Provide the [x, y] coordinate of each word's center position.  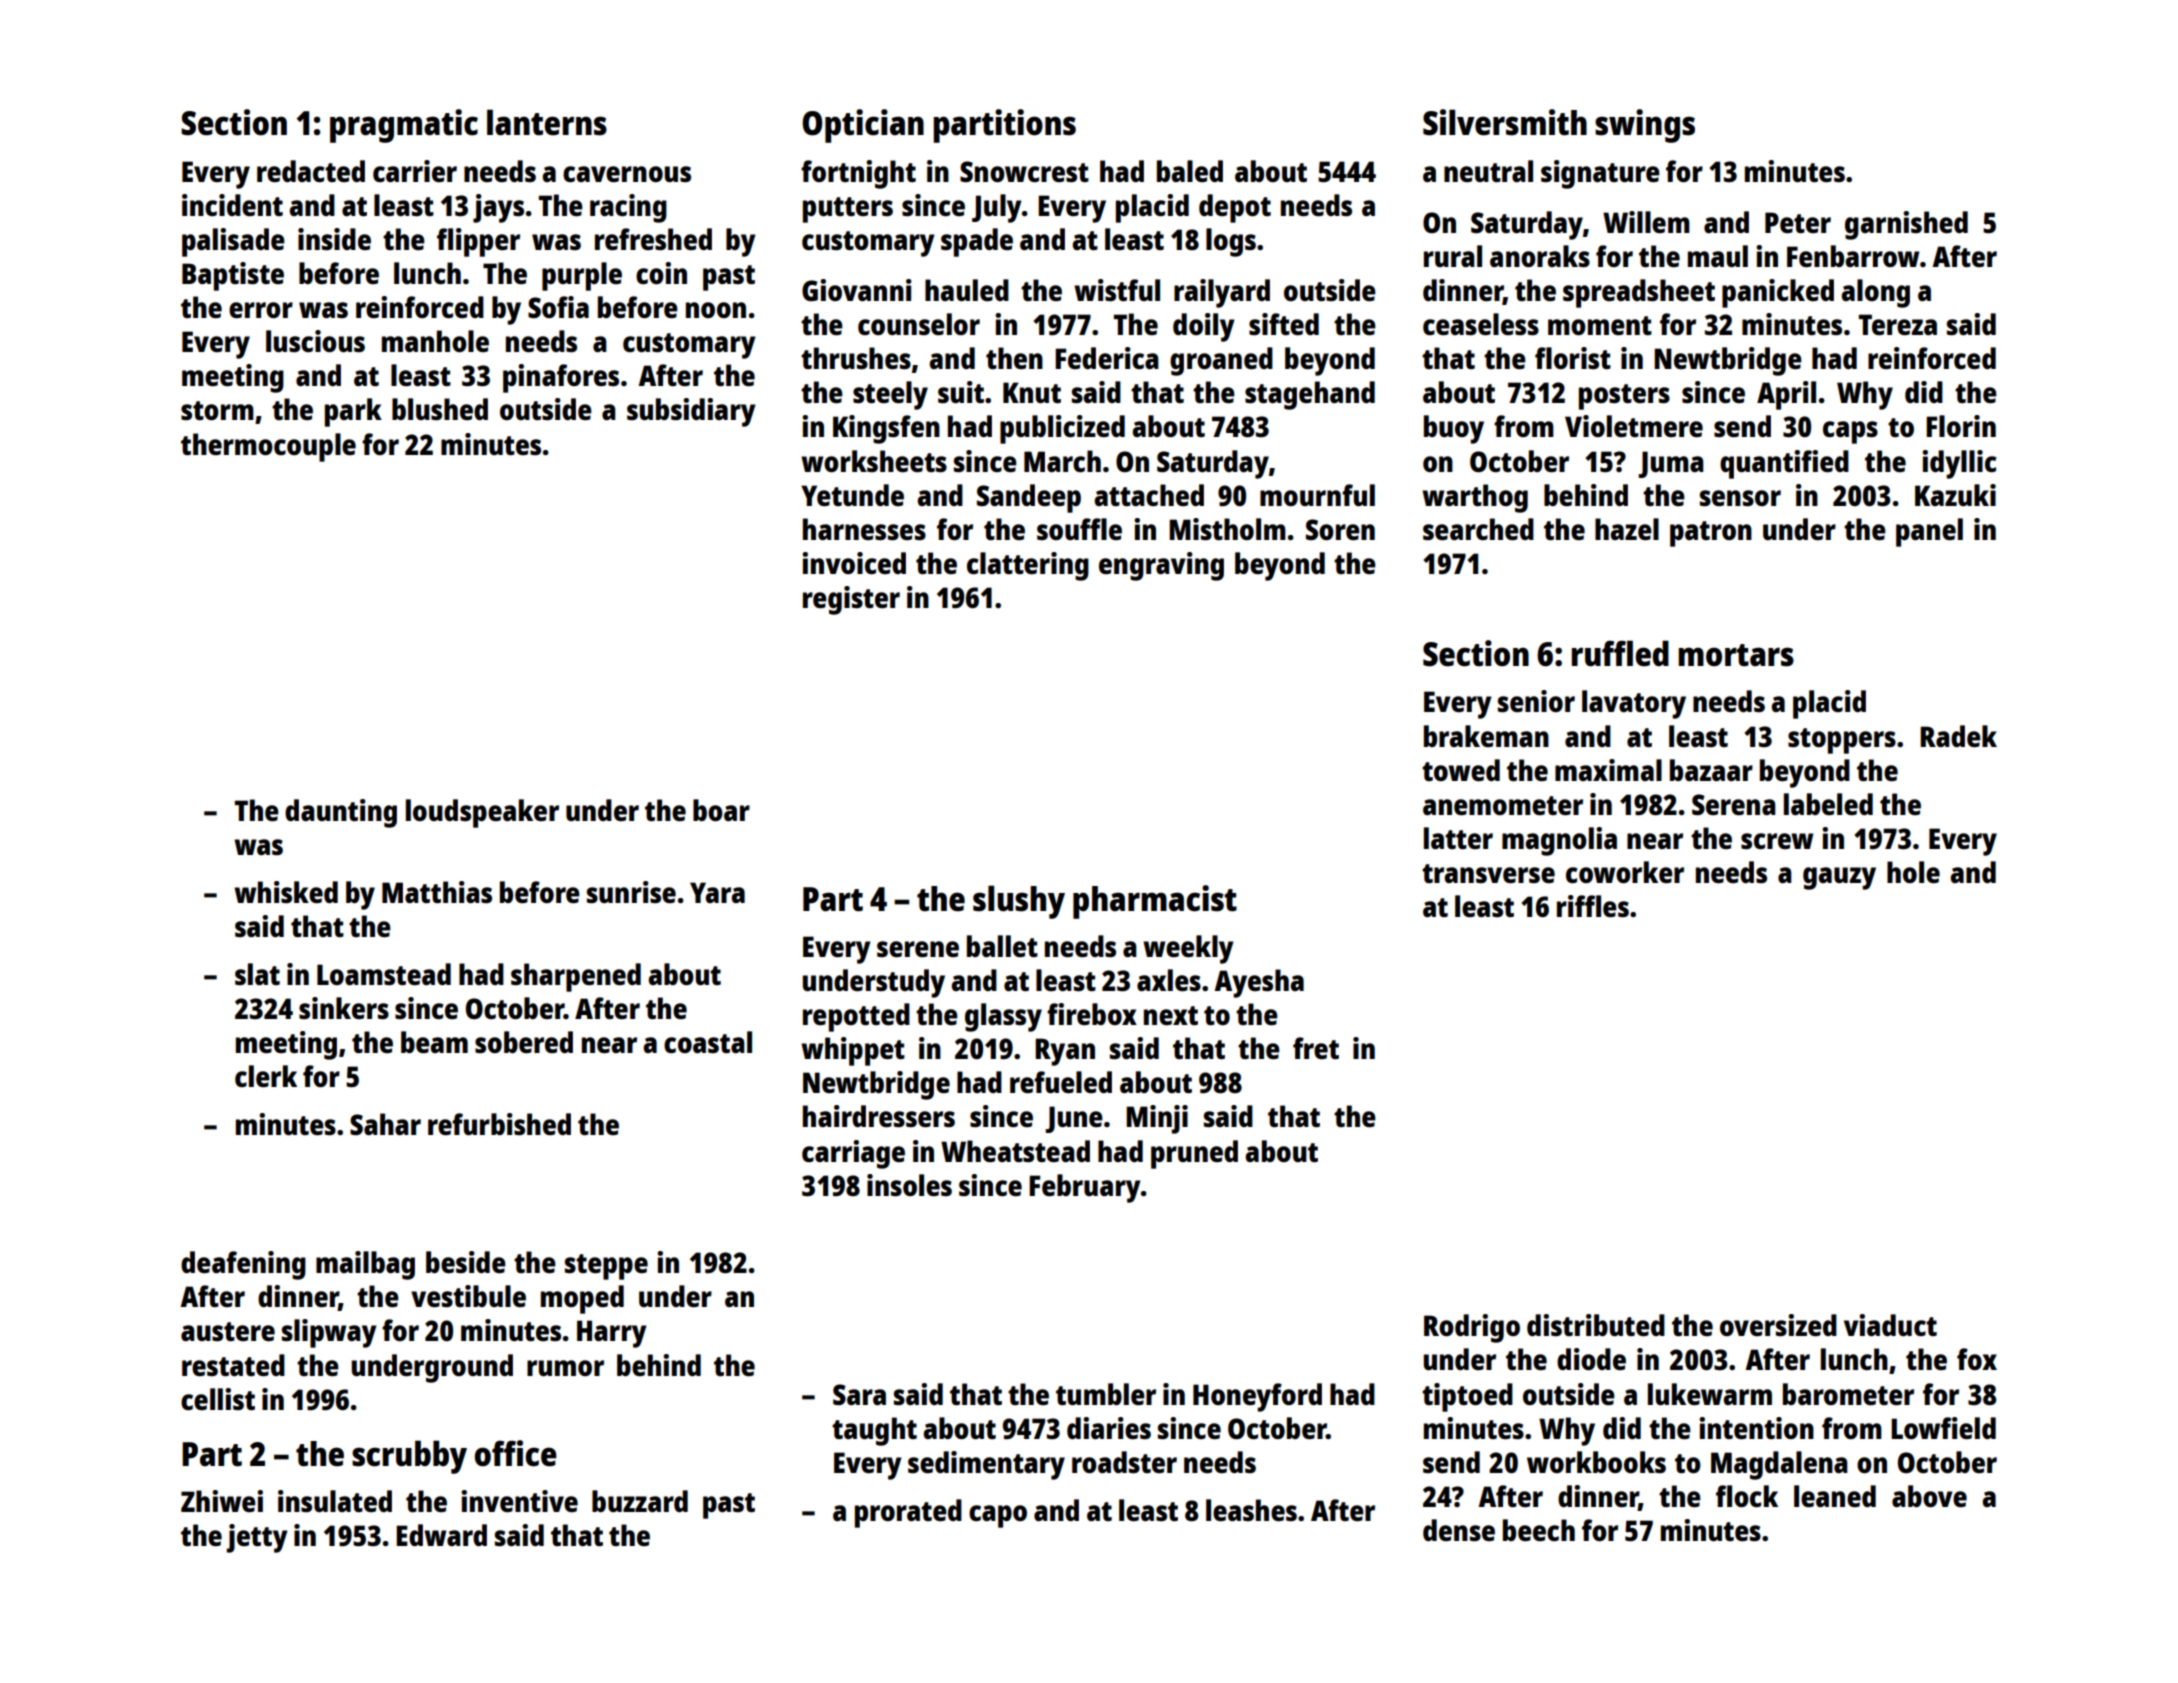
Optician [863, 126]
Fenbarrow [1853, 256]
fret [1316, 1048]
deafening [243, 1265]
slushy [1019, 902]
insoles [909, 1185]
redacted [311, 171]
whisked [286, 892]
